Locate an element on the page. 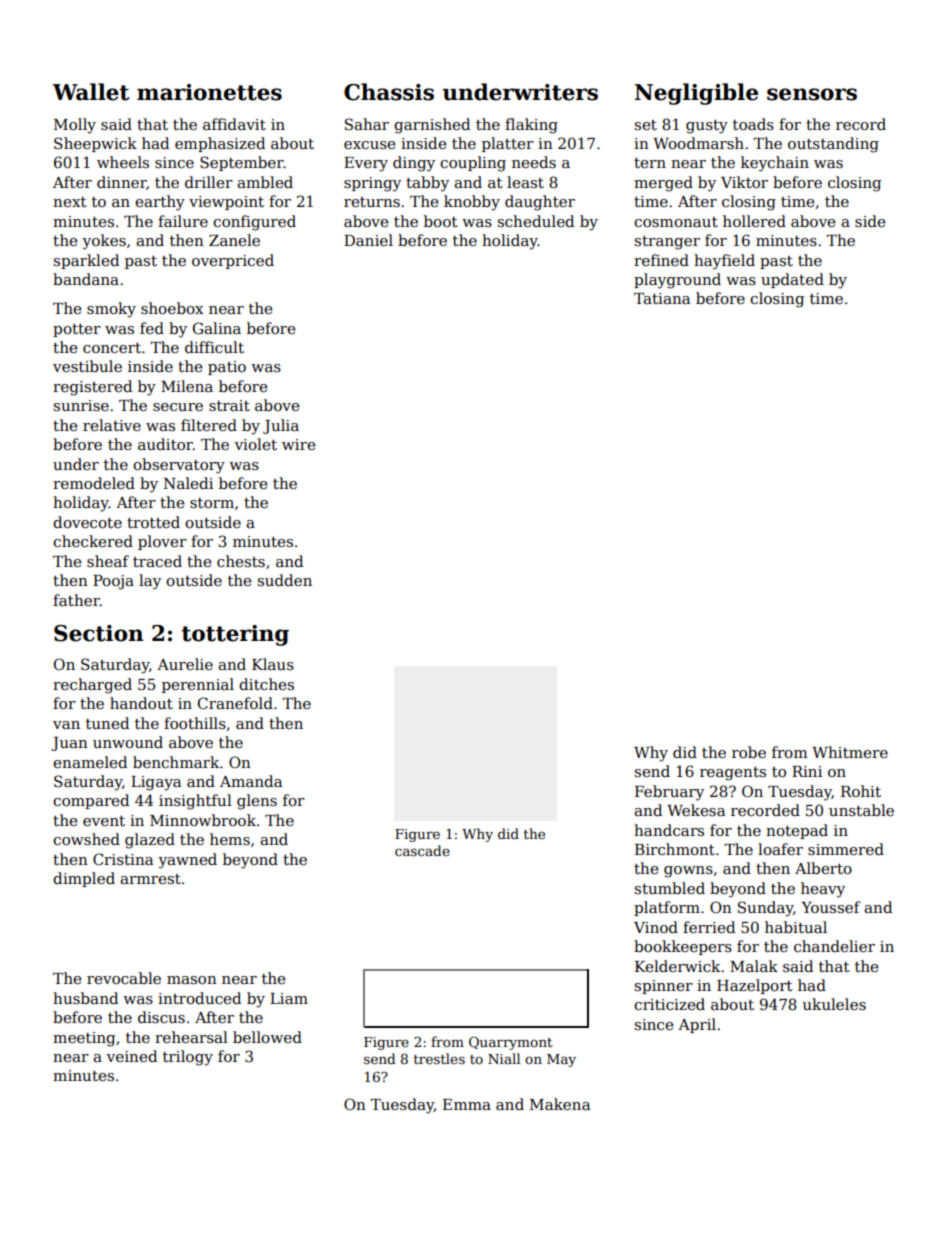 This document has width=952, height=1233. Amanda is located at coordinates (251, 781).
